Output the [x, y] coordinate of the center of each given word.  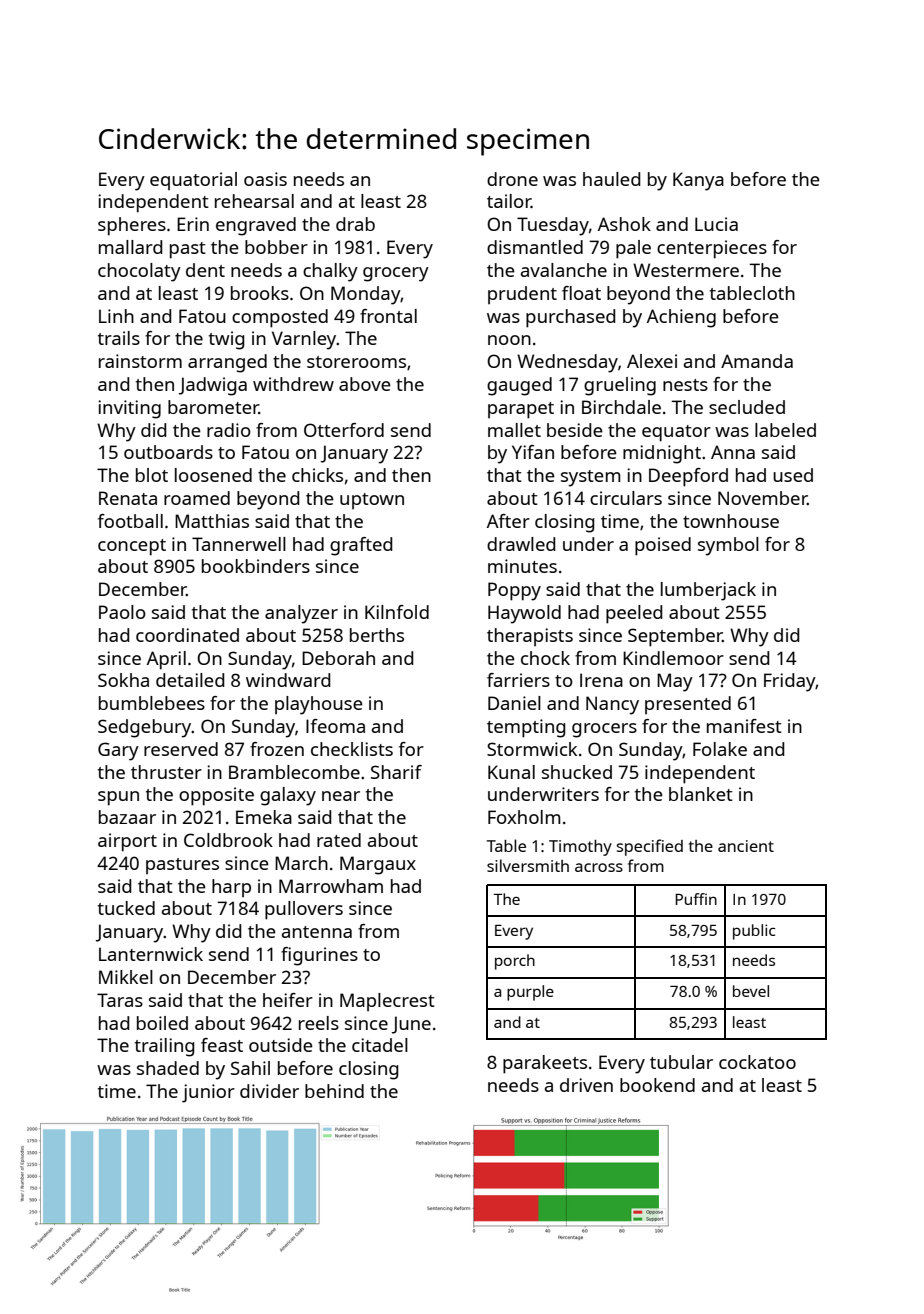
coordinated [187, 635]
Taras [120, 1000]
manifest [744, 726]
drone [512, 179]
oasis [265, 179]
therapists [530, 637]
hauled [611, 179]
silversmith [528, 865]
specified [650, 847]
